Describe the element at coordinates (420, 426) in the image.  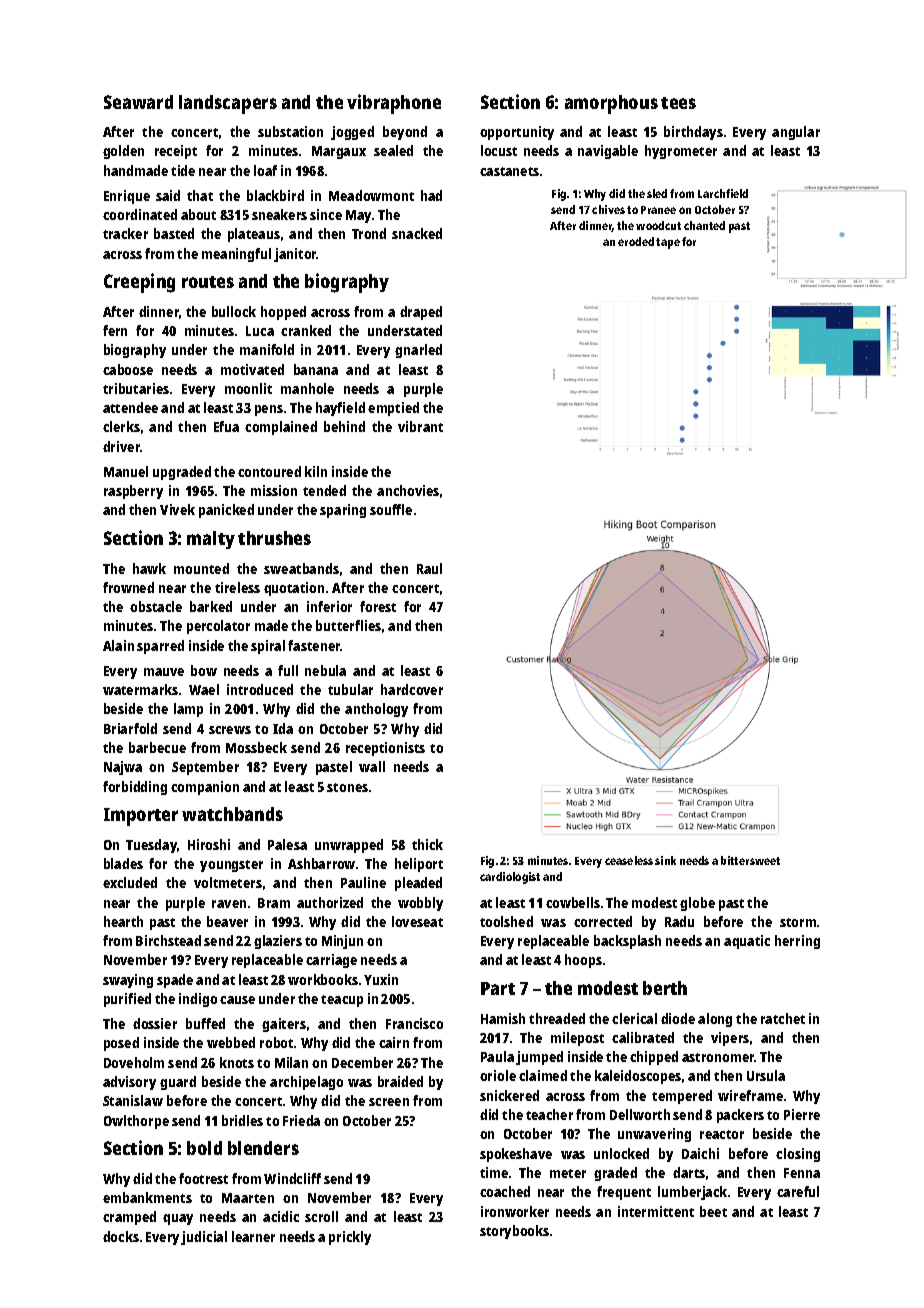
I see `vibrant` at that location.
